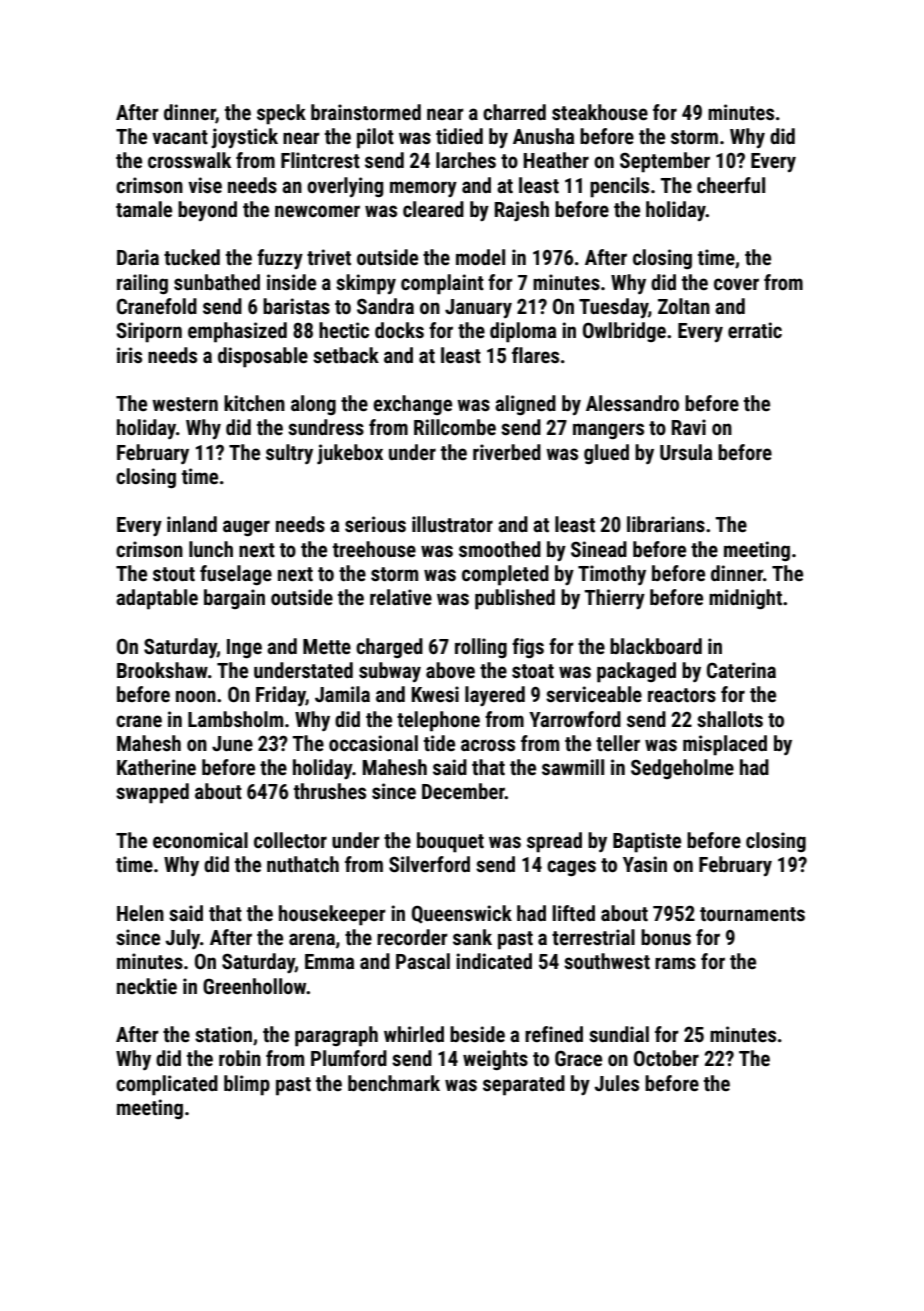  I want to click on paragraph, so click(336, 1036).
